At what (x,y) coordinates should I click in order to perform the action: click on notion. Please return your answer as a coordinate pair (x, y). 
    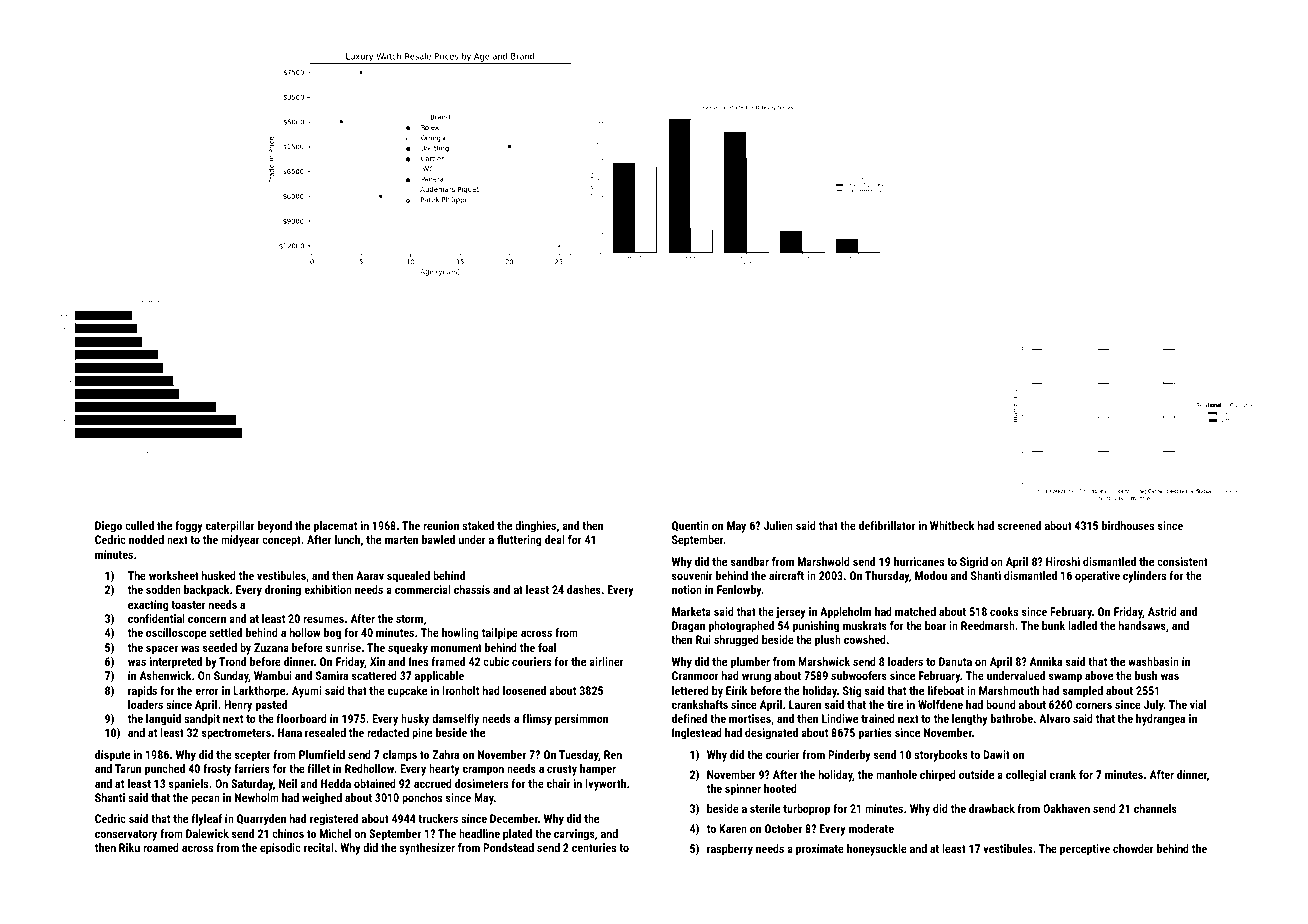
    Looking at the image, I should click on (687, 589).
